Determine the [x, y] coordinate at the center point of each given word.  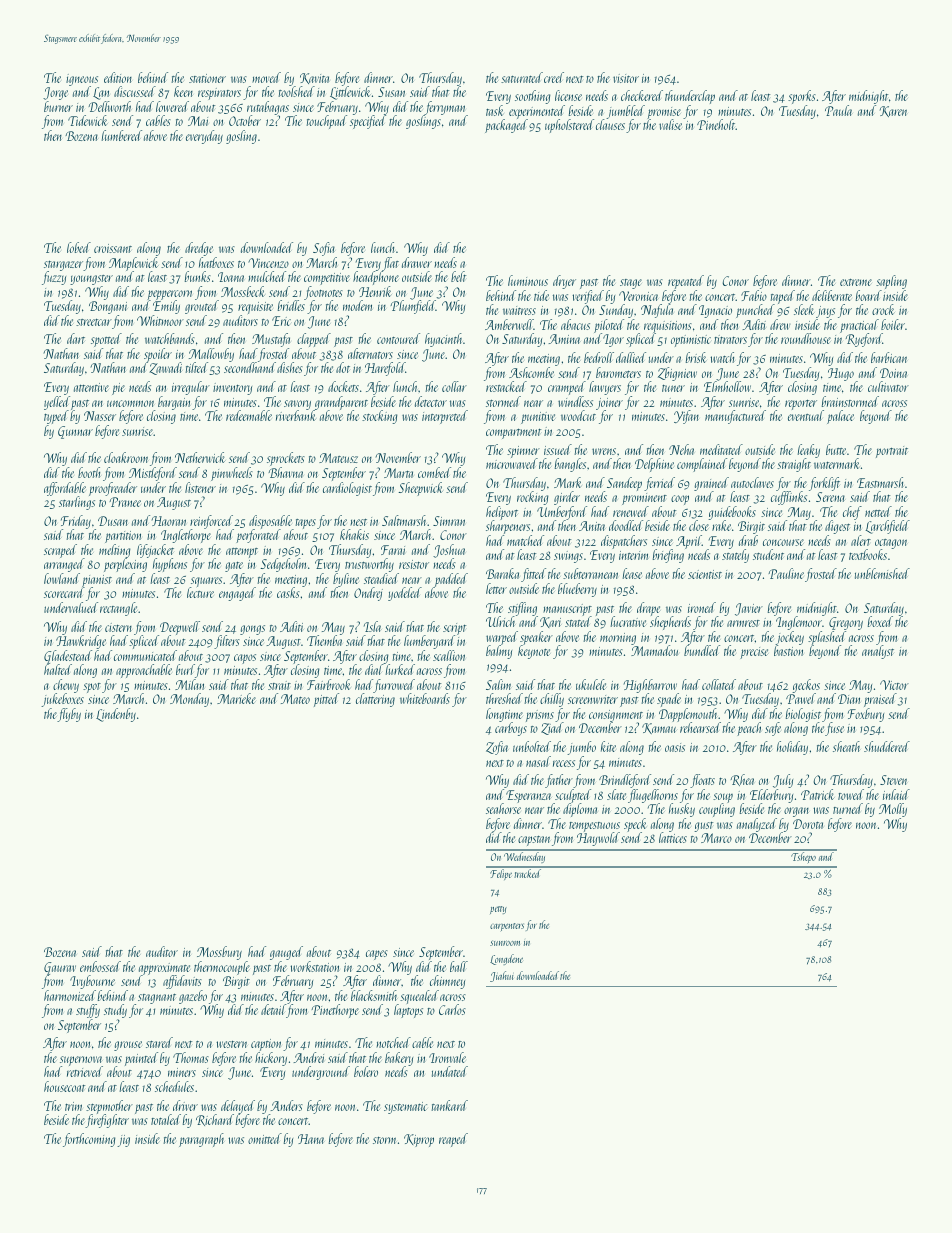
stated [577, 622]
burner [58, 106]
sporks [802, 97]
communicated [145, 655]
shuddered [887, 746]
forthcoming [89, 1140]
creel [554, 77]
